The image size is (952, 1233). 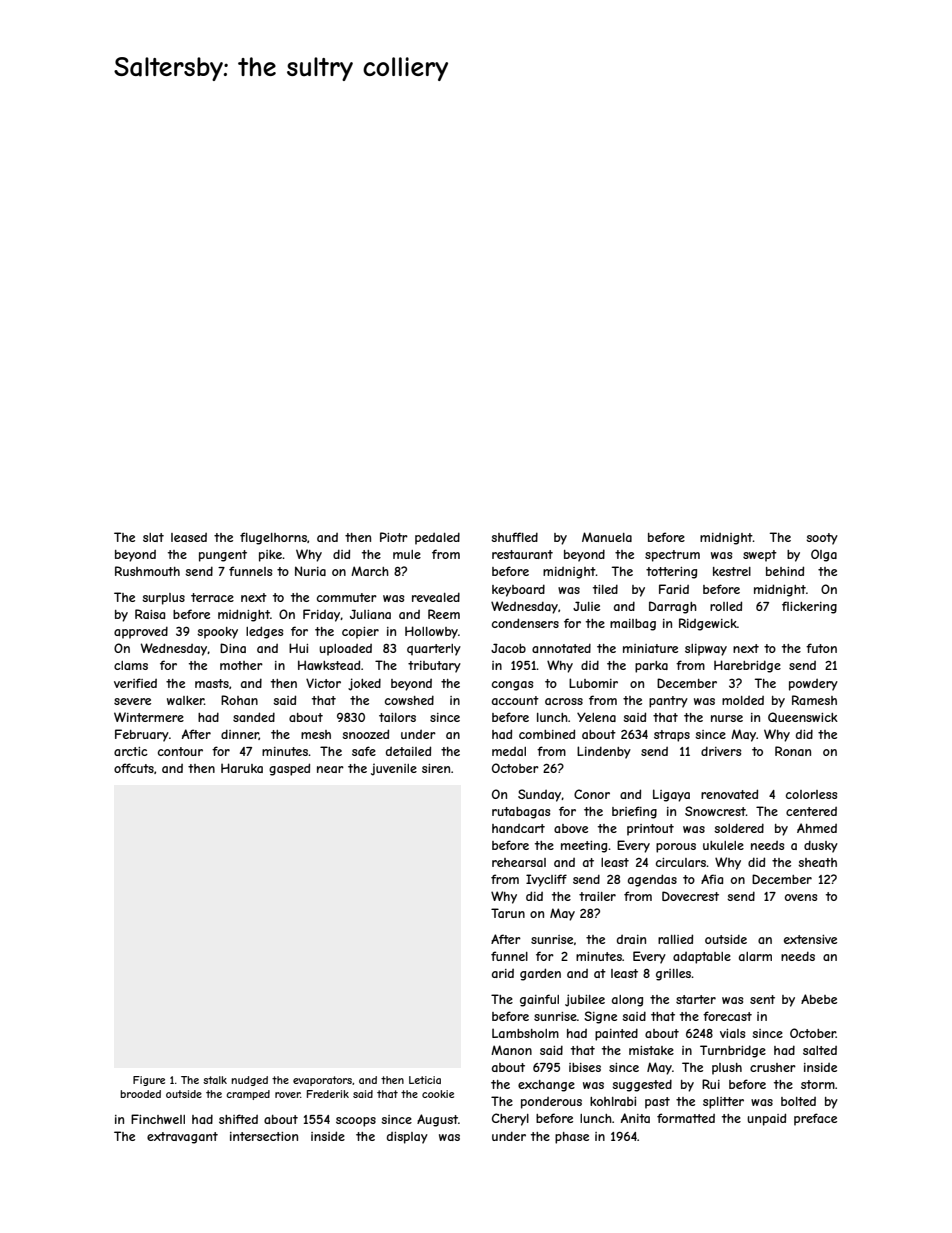 I want to click on spectrum, so click(x=672, y=556).
